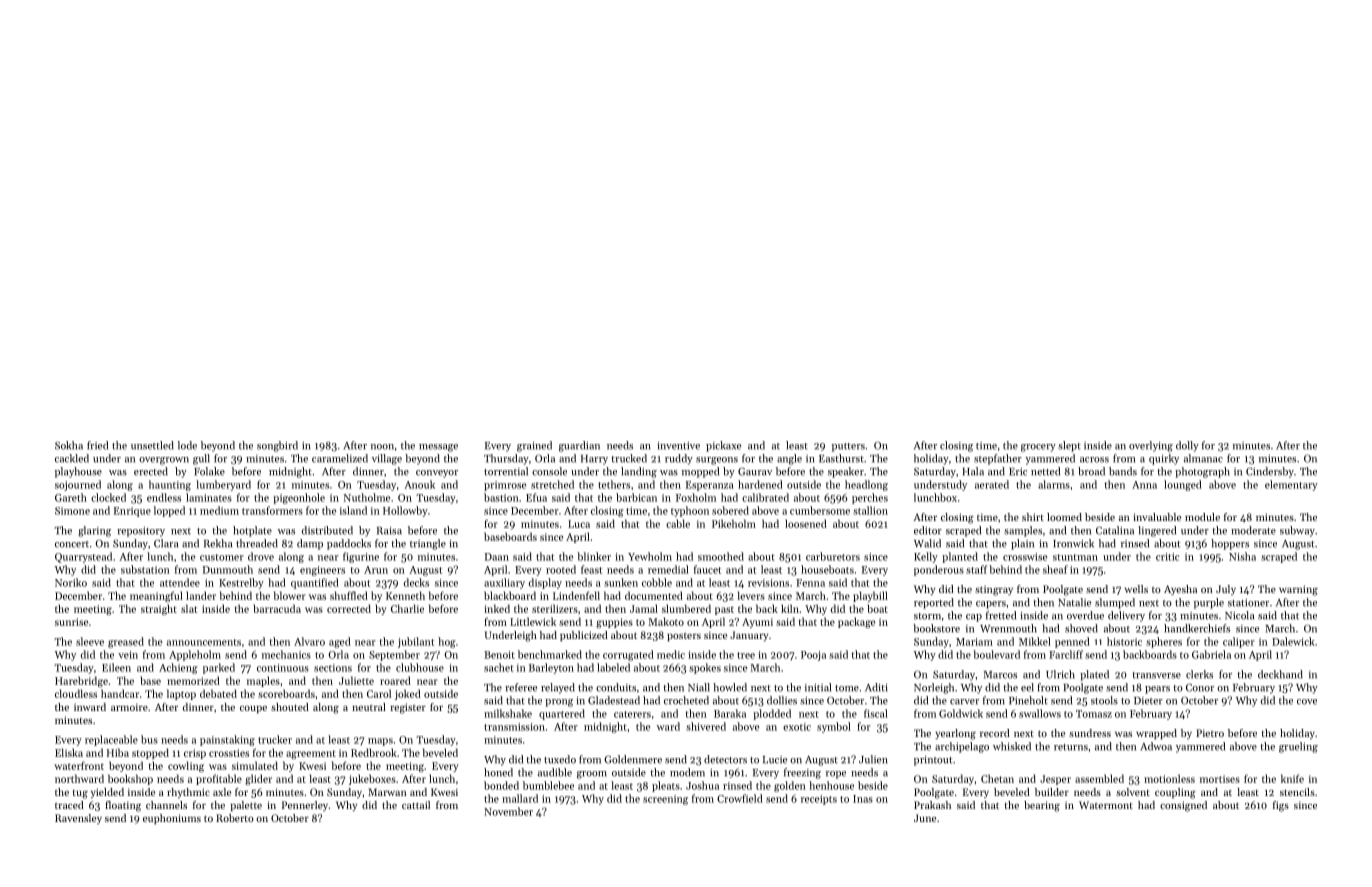 The height and width of the page is (887, 1372). Describe the element at coordinates (671, 654) in the page. I see `medic` at that location.
